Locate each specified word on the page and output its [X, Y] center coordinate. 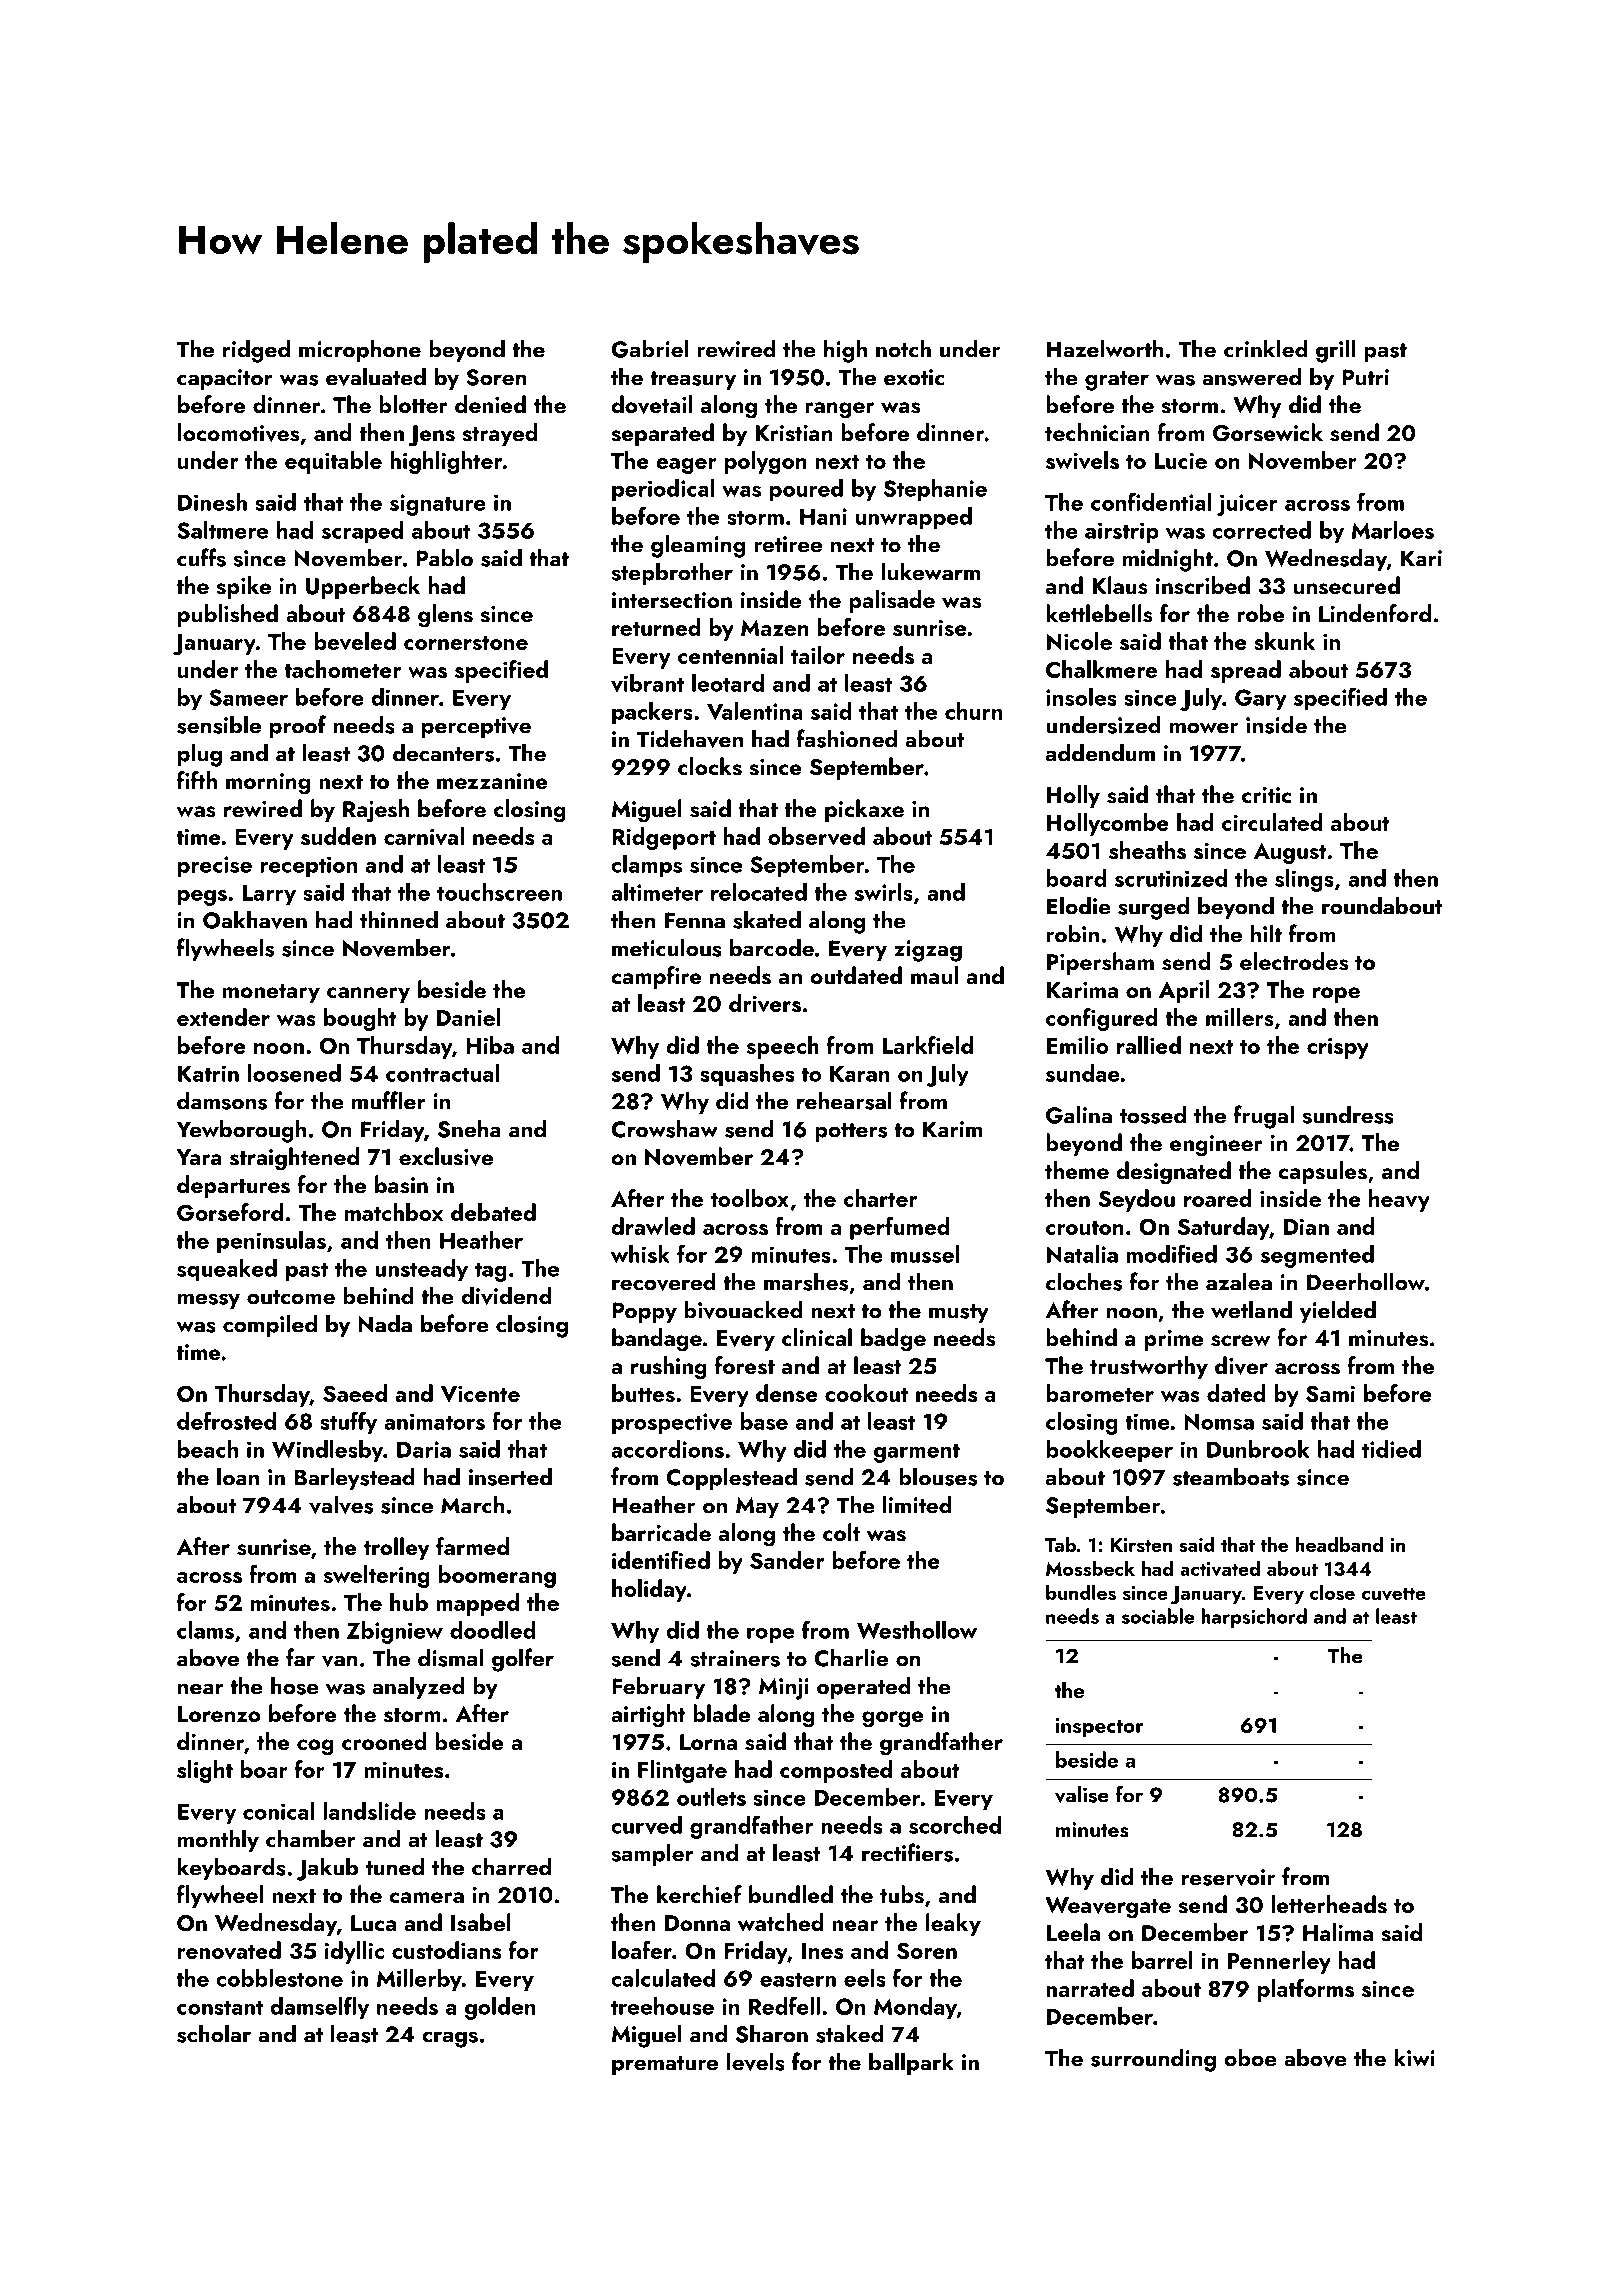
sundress [1348, 1114]
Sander [787, 1560]
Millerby [419, 1980]
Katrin [208, 1073]
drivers [765, 1003]
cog [315, 1747]
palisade [892, 601]
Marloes [1392, 530]
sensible [219, 724]
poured [806, 490]
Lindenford [1375, 613]
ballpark [911, 2063]
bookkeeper [1109, 1451]
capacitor [225, 379]
